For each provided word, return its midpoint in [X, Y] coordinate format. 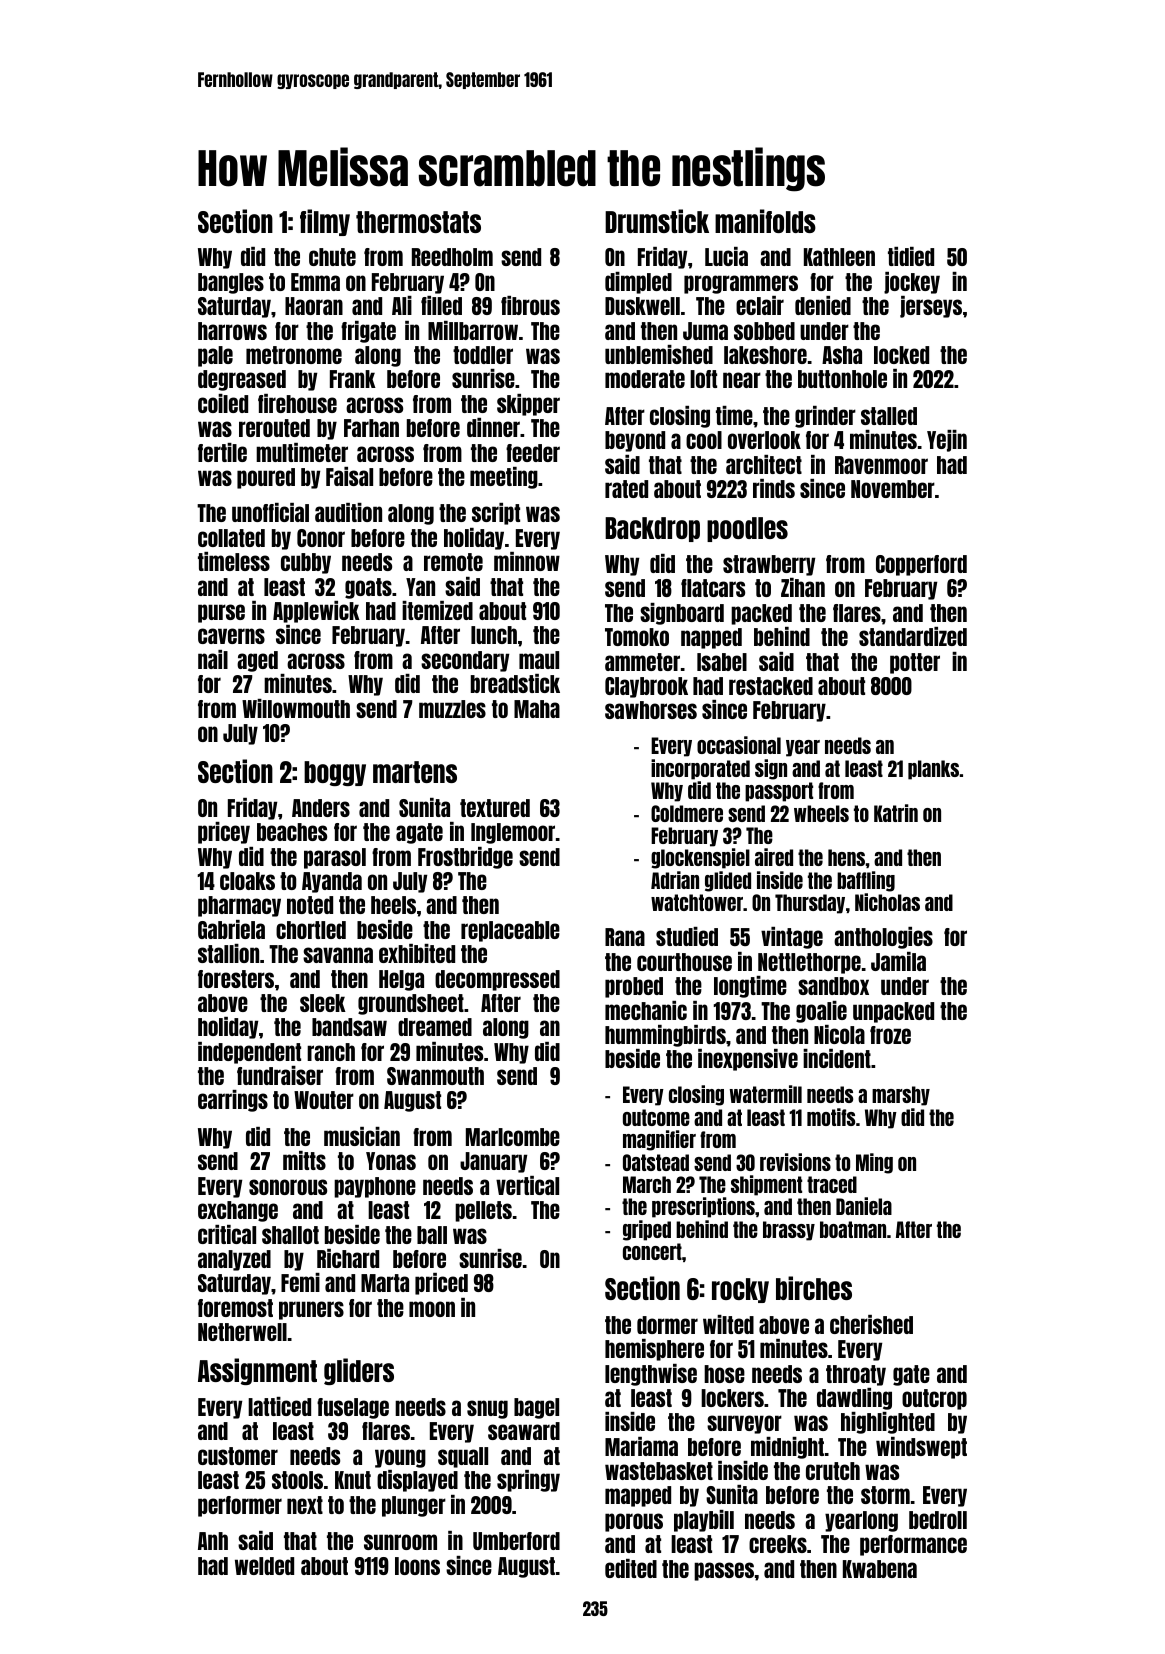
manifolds [765, 221]
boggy [335, 773]
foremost [235, 1308]
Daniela [864, 1206]
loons [417, 1566]
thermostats [418, 222]
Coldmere [687, 813]
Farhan [371, 428]
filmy [325, 222]
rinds [774, 488]
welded [264, 1566]
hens [846, 857]
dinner [493, 427]
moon [432, 1309]
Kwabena [880, 1569]
